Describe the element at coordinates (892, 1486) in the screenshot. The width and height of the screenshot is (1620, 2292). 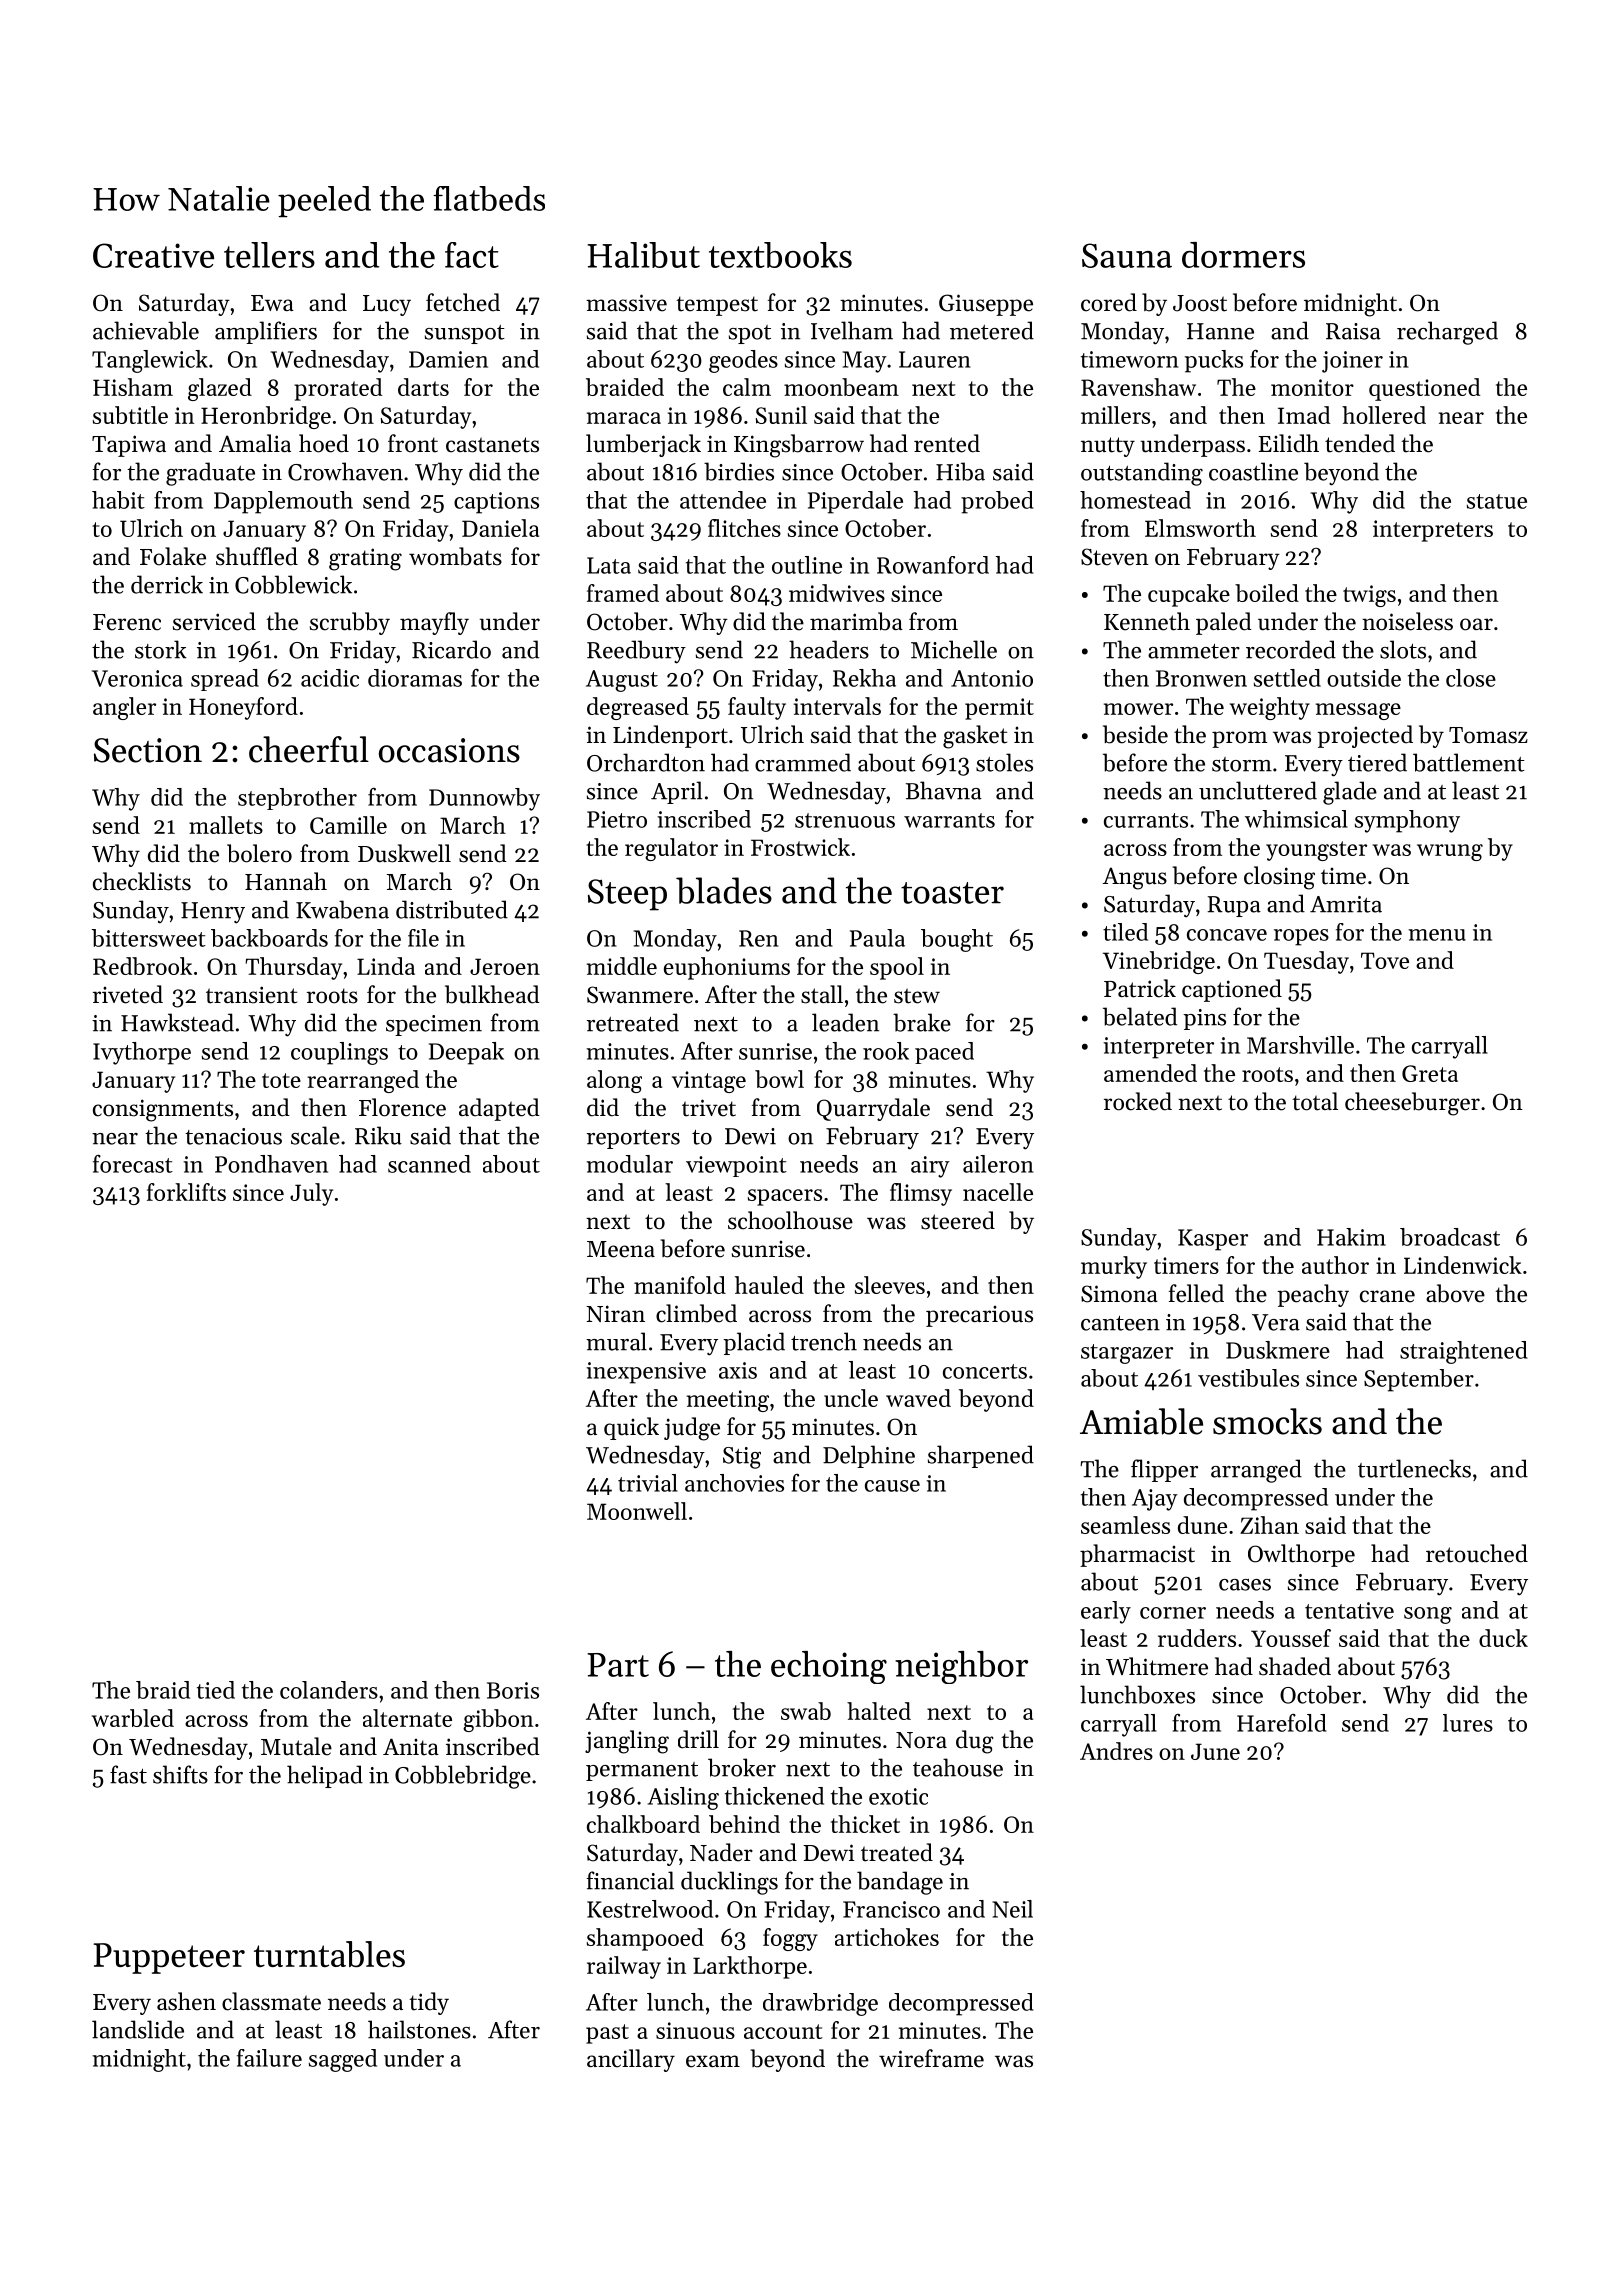
I see `cause` at that location.
